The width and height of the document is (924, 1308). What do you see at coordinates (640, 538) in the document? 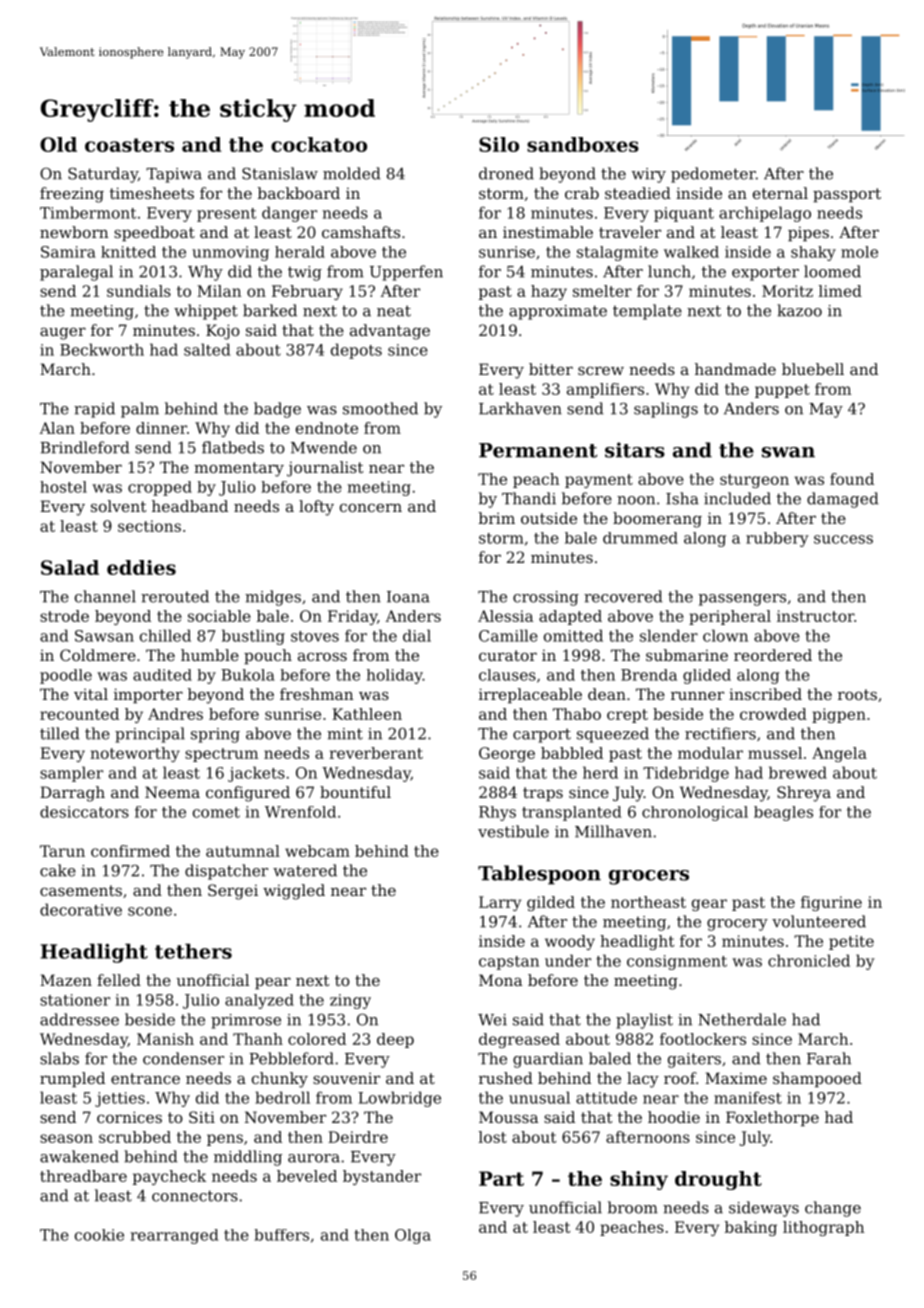
I see `drummed` at bounding box center [640, 538].
